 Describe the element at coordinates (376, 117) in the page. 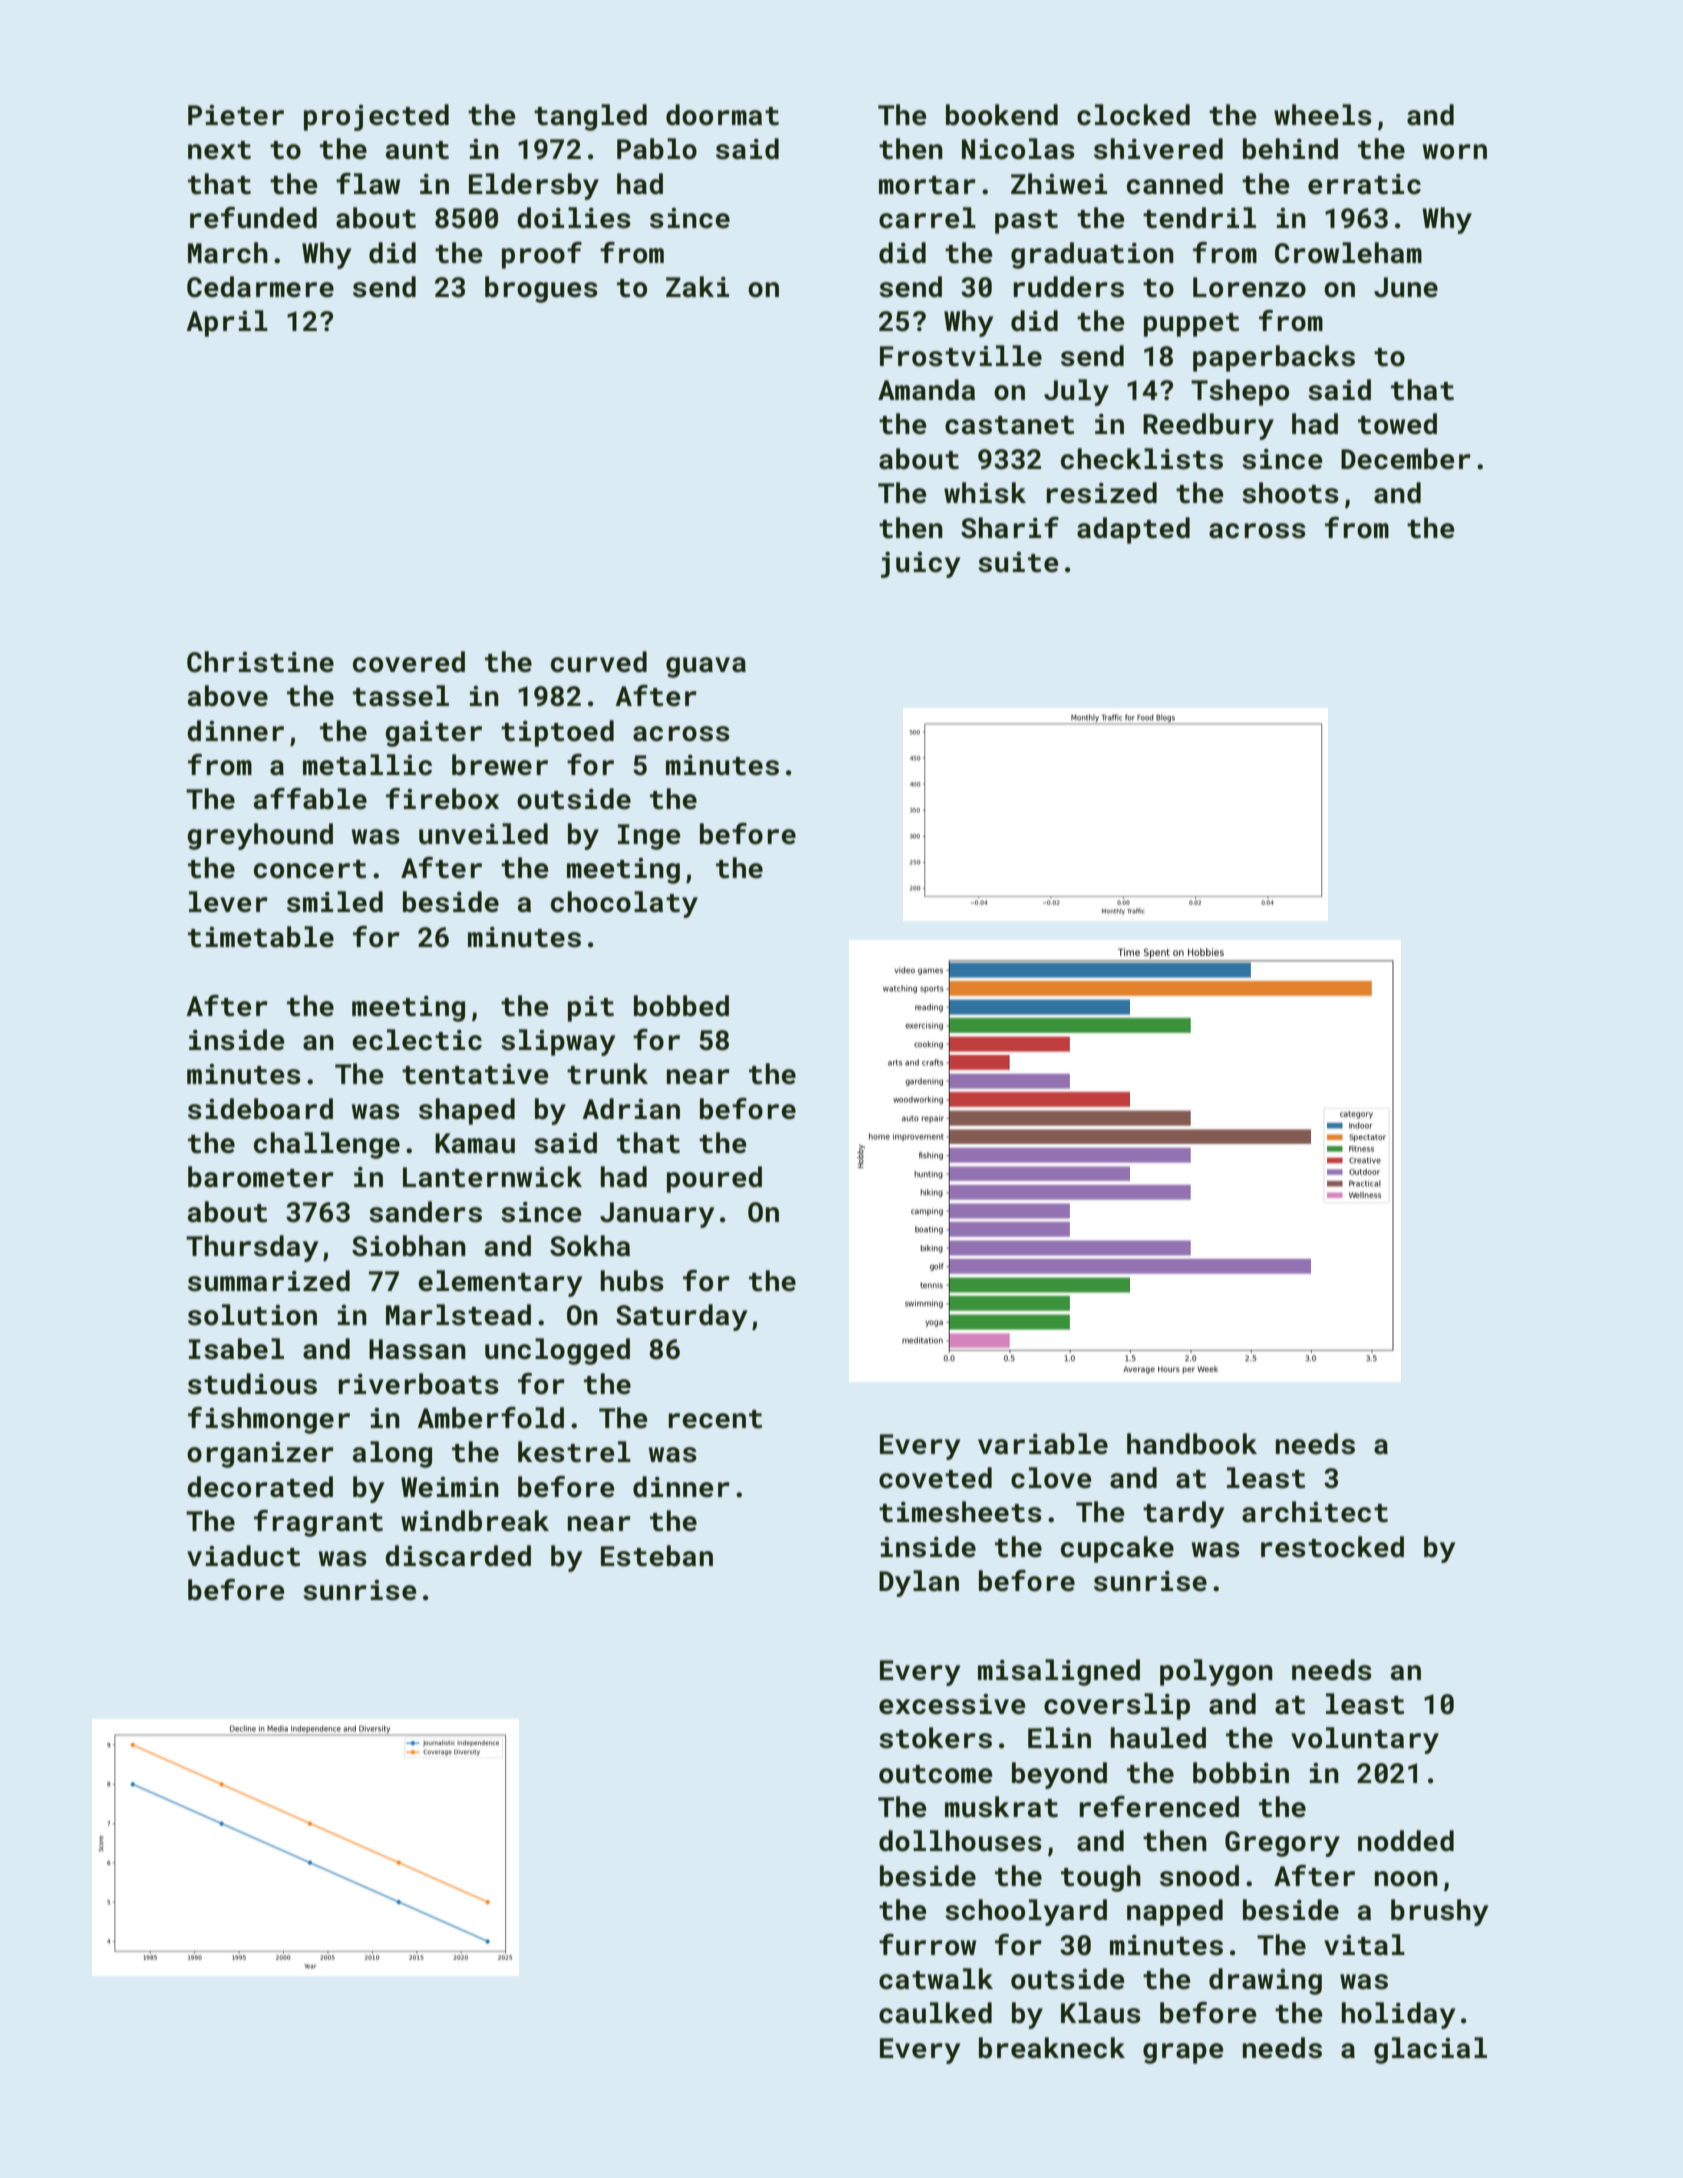

I see `projected` at that location.
